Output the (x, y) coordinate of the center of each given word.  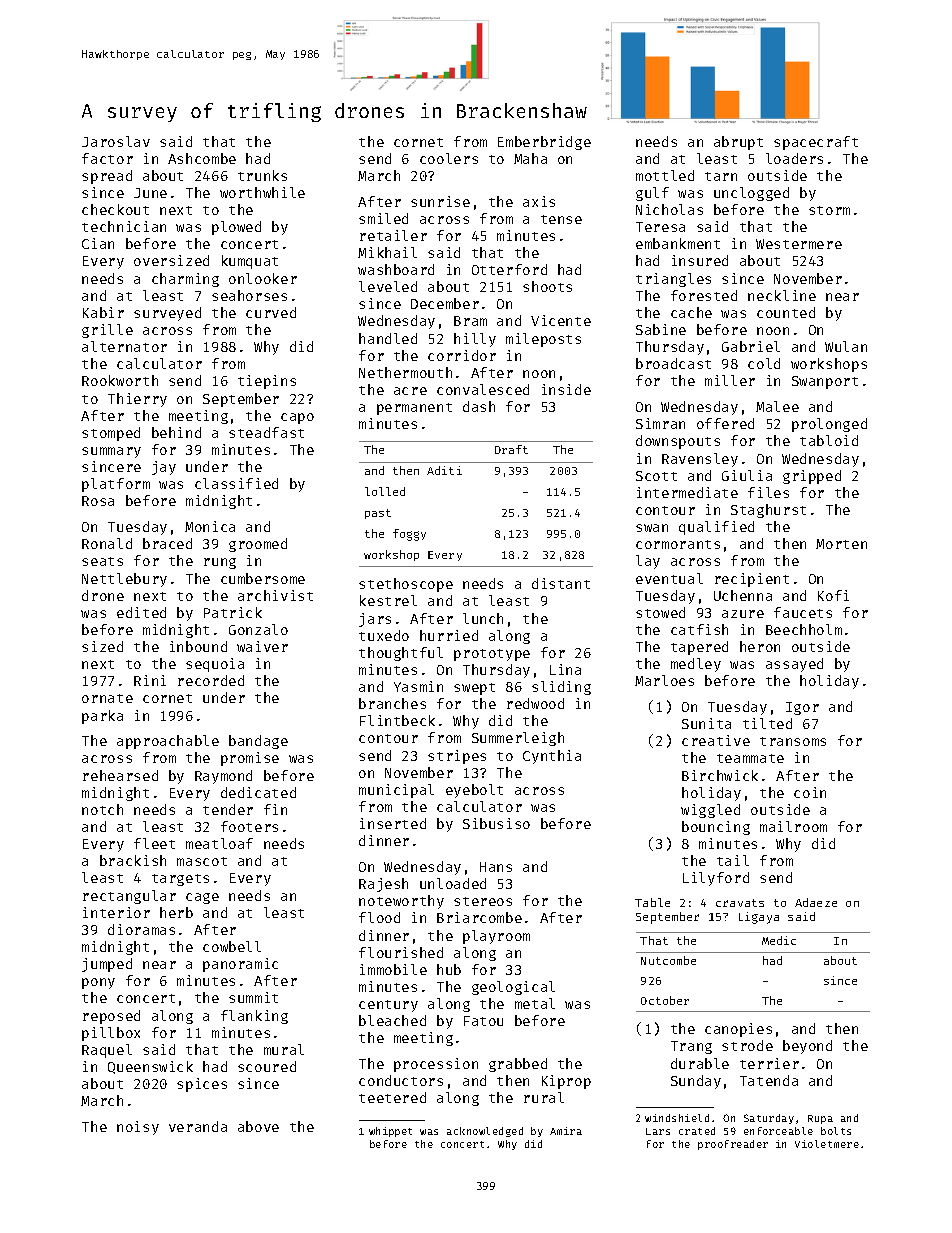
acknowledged (485, 1132)
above (258, 1126)
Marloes (664, 680)
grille (107, 331)
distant (561, 583)
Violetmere (827, 1144)
